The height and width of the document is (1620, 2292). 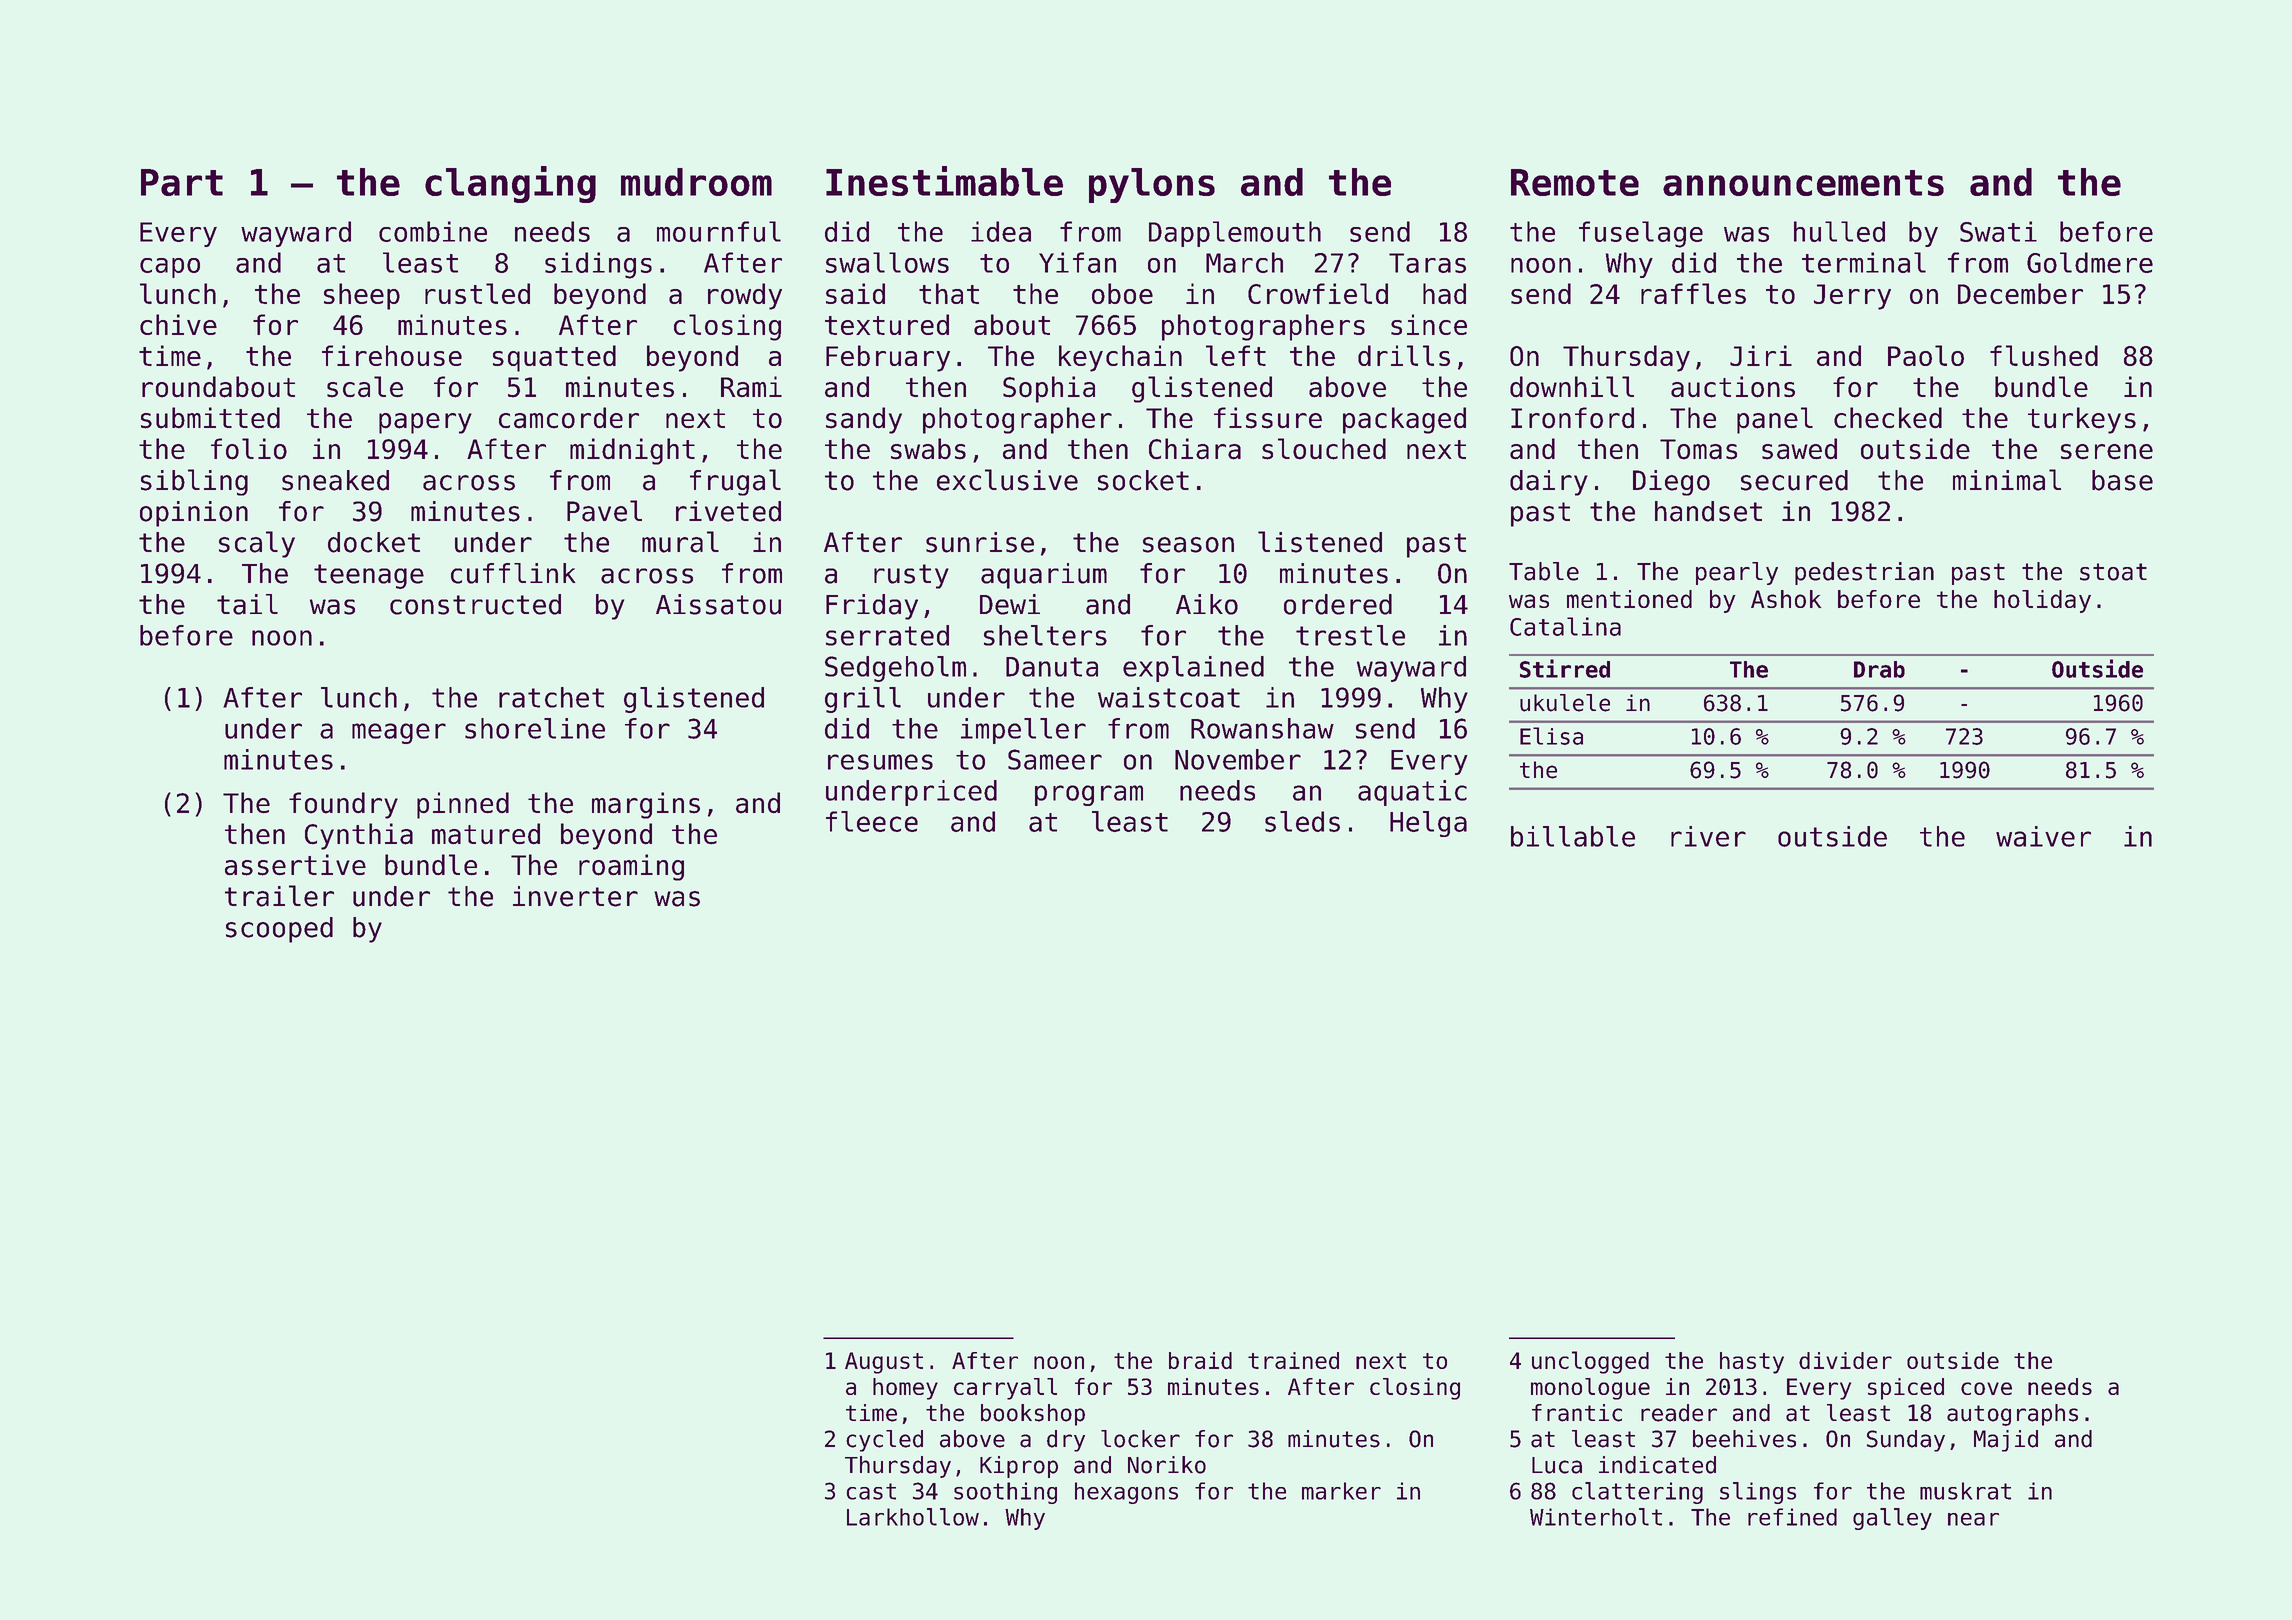 I want to click on Larkhollow, so click(x=913, y=1517).
